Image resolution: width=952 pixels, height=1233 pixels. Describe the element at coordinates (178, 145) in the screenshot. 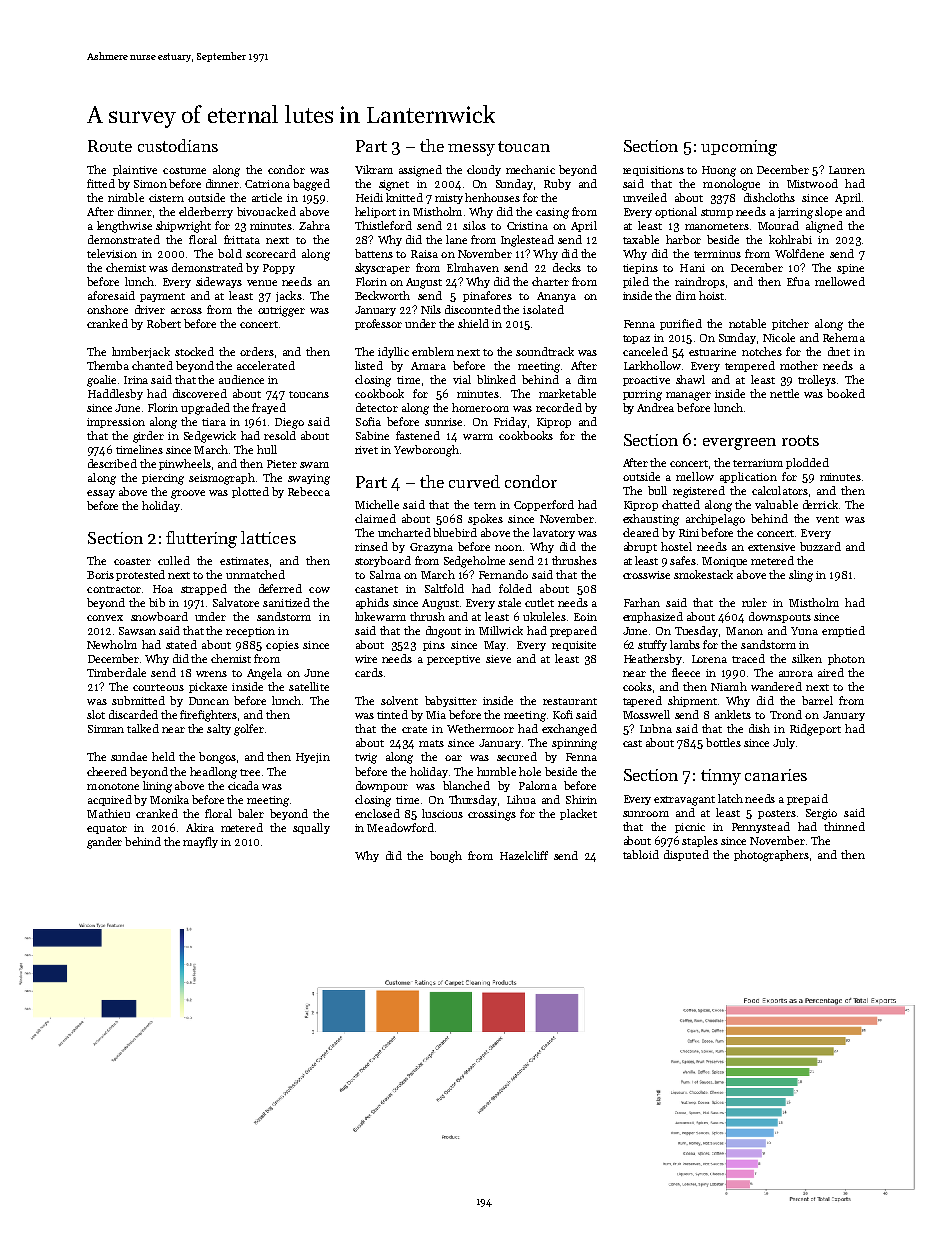

I see `custodians` at that location.
